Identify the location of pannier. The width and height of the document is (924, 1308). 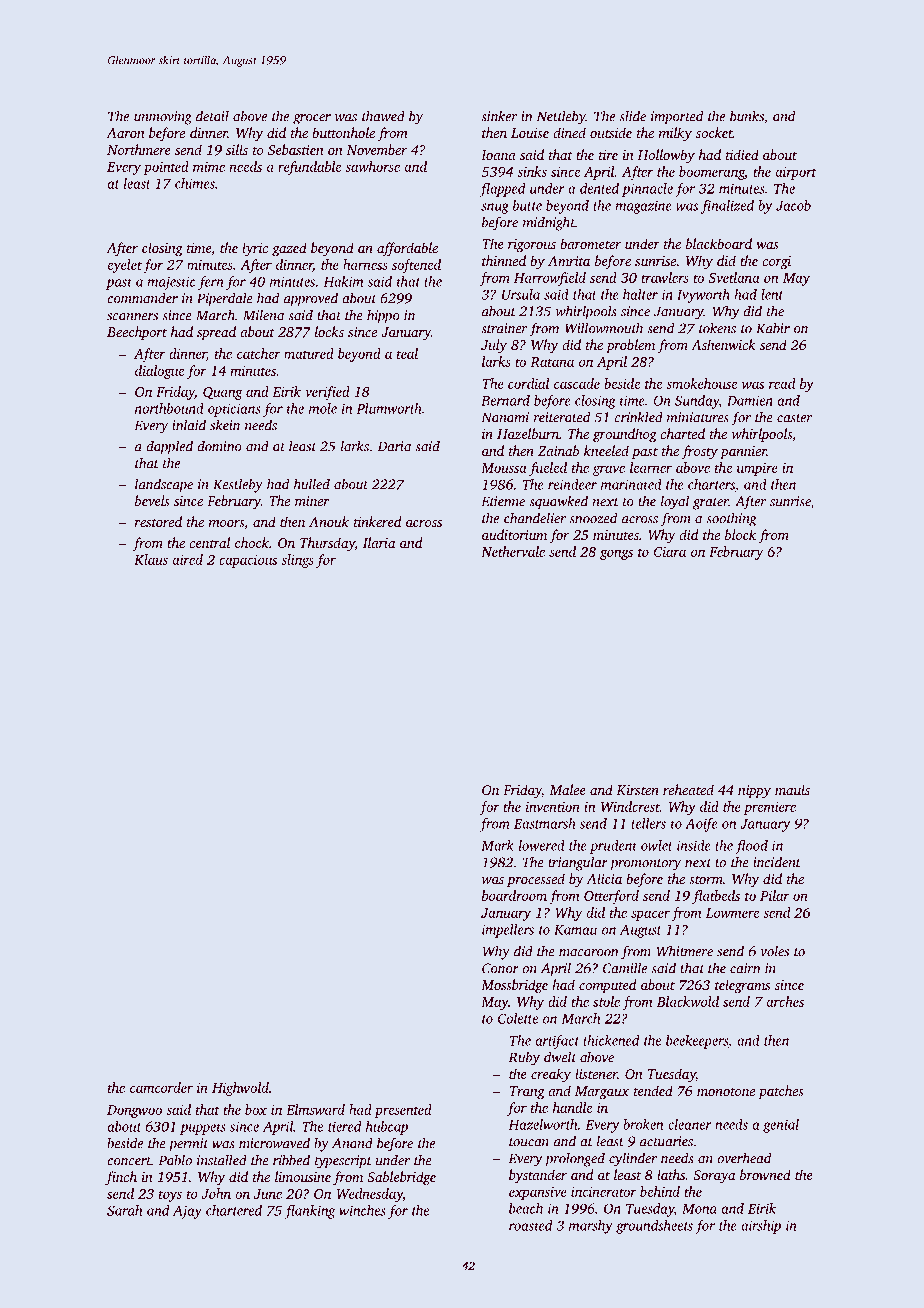
(743, 452).
